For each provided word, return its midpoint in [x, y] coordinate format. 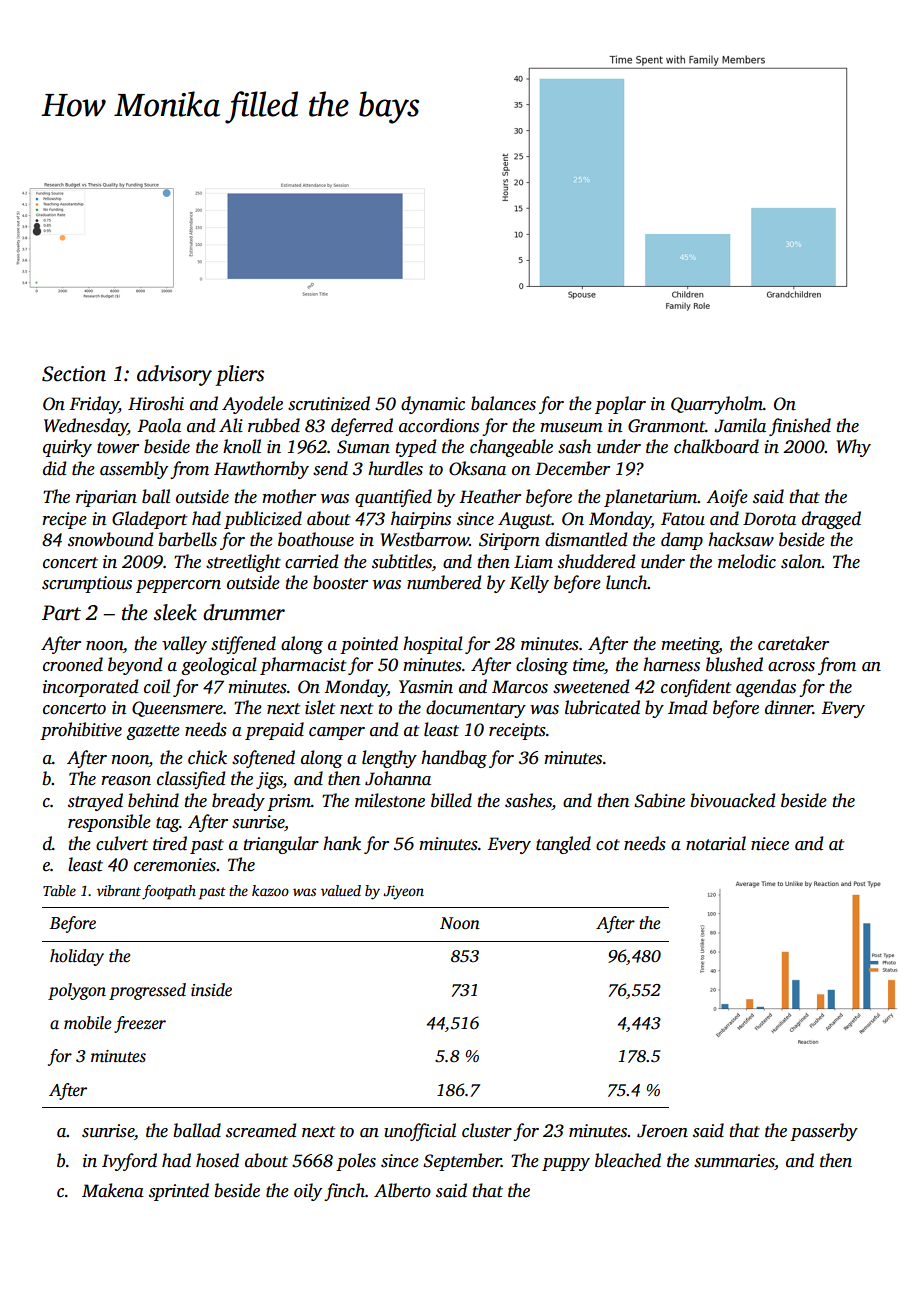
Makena [113, 1190]
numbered [444, 582]
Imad [687, 707]
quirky [67, 448]
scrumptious [87, 584]
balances [503, 403]
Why [853, 448]
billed [451, 800]
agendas [766, 688]
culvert [122, 843]
